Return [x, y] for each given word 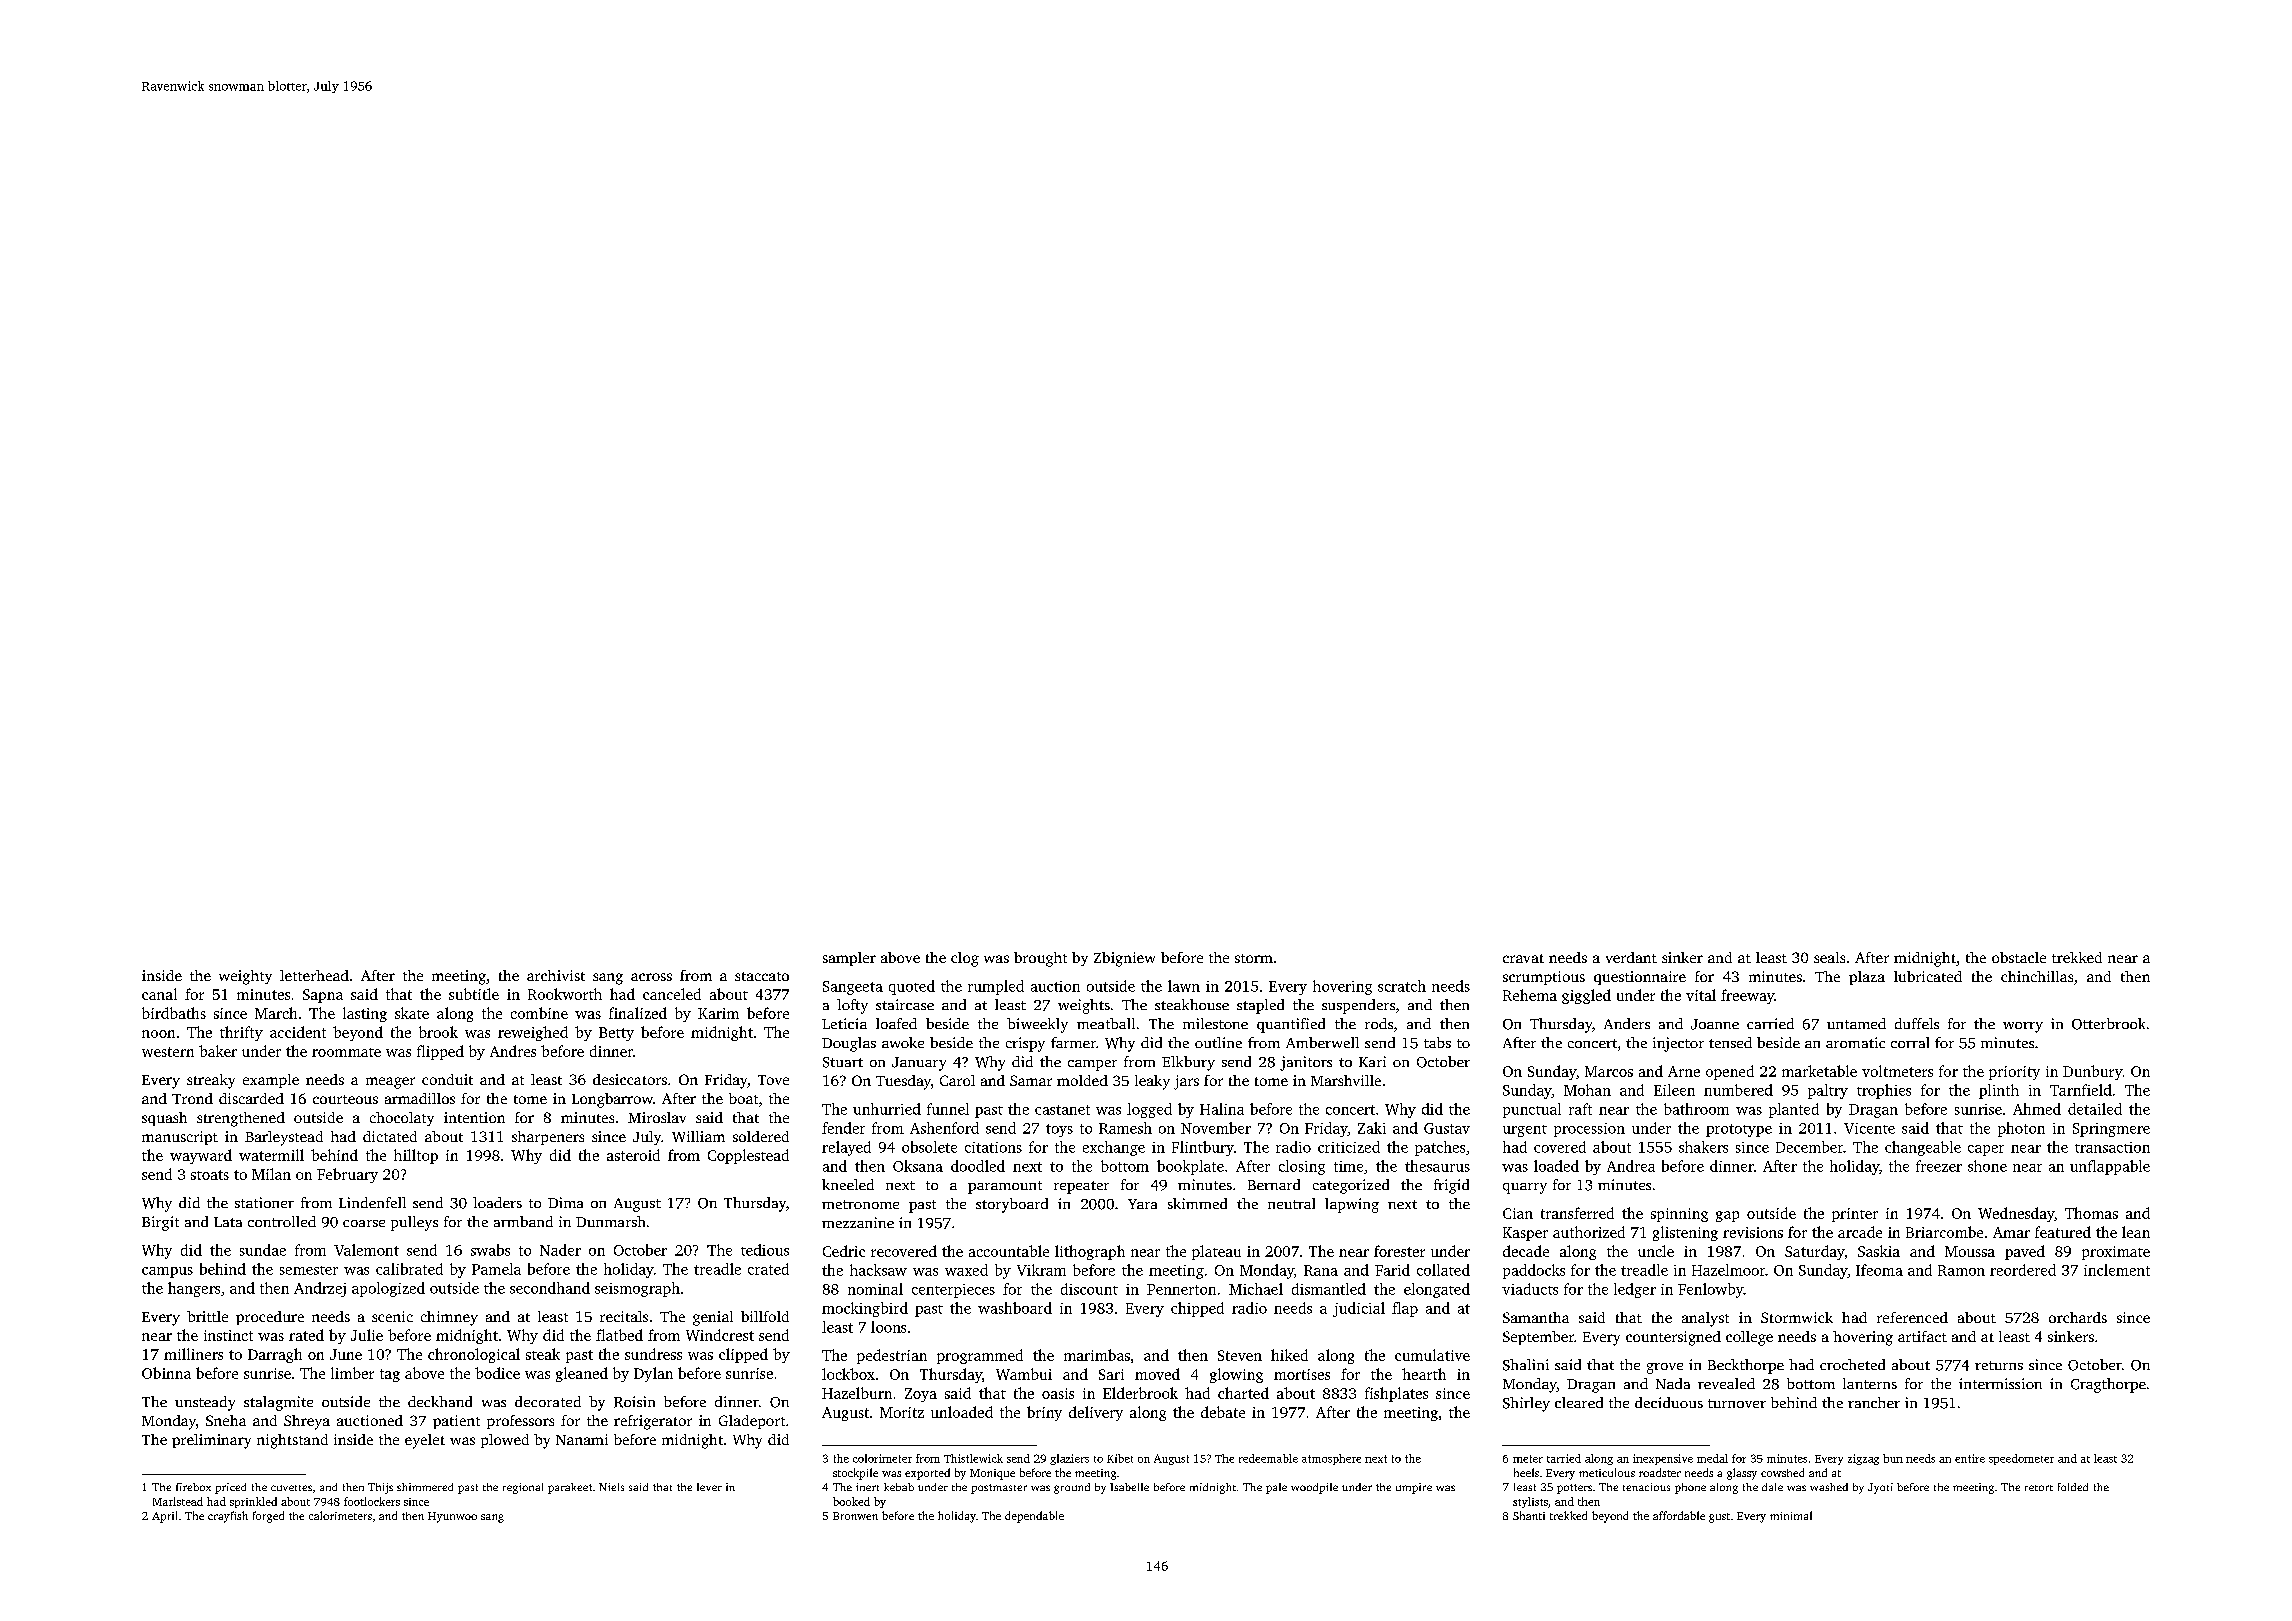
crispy [1025, 1044]
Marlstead [178, 1501]
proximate [2116, 1253]
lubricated [1928, 976]
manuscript [180, 1138]
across [651, 977]
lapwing [1352, 1205]
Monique [992, 1474]
